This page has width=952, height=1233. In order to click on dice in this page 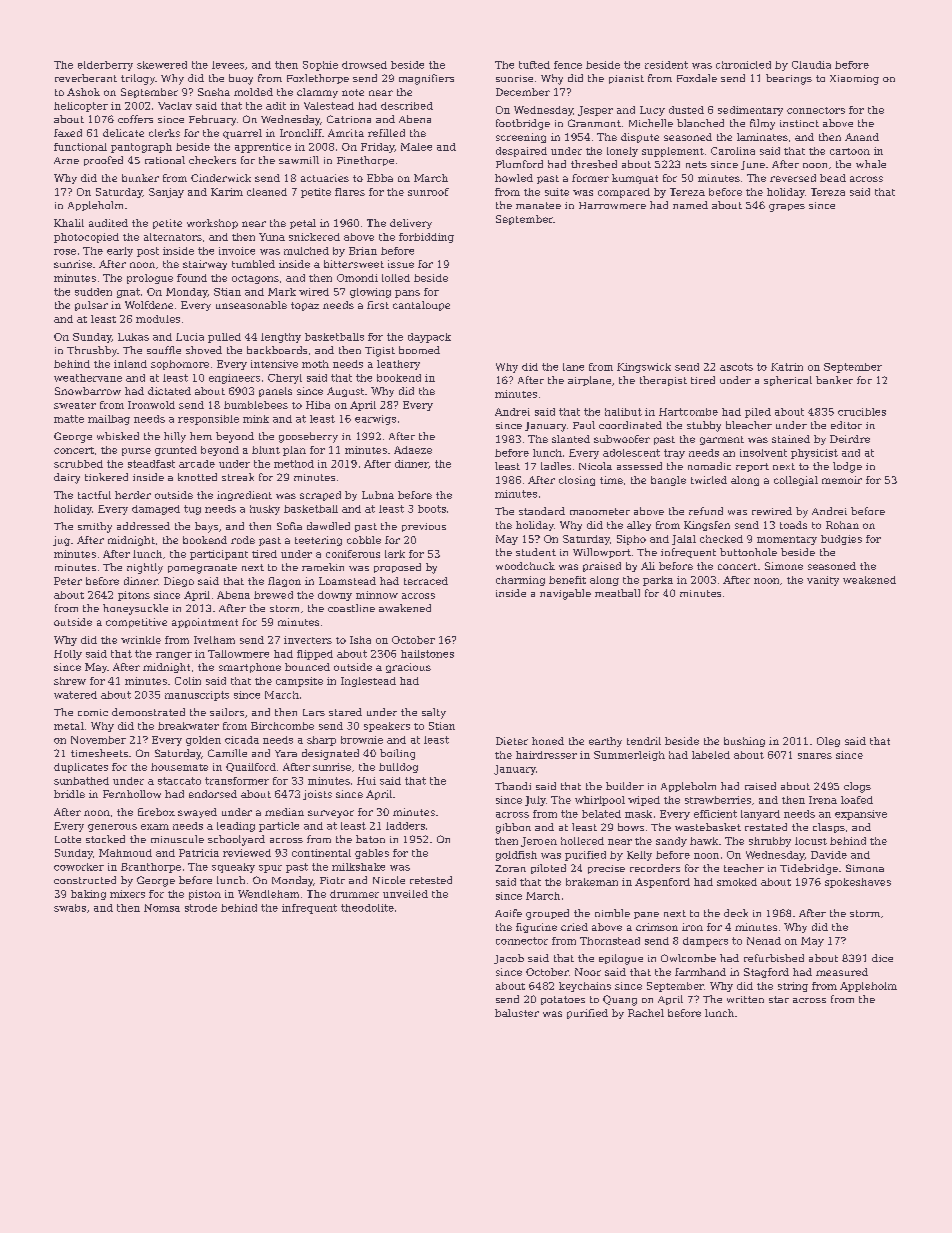, I will do `click(882, 958)`.
